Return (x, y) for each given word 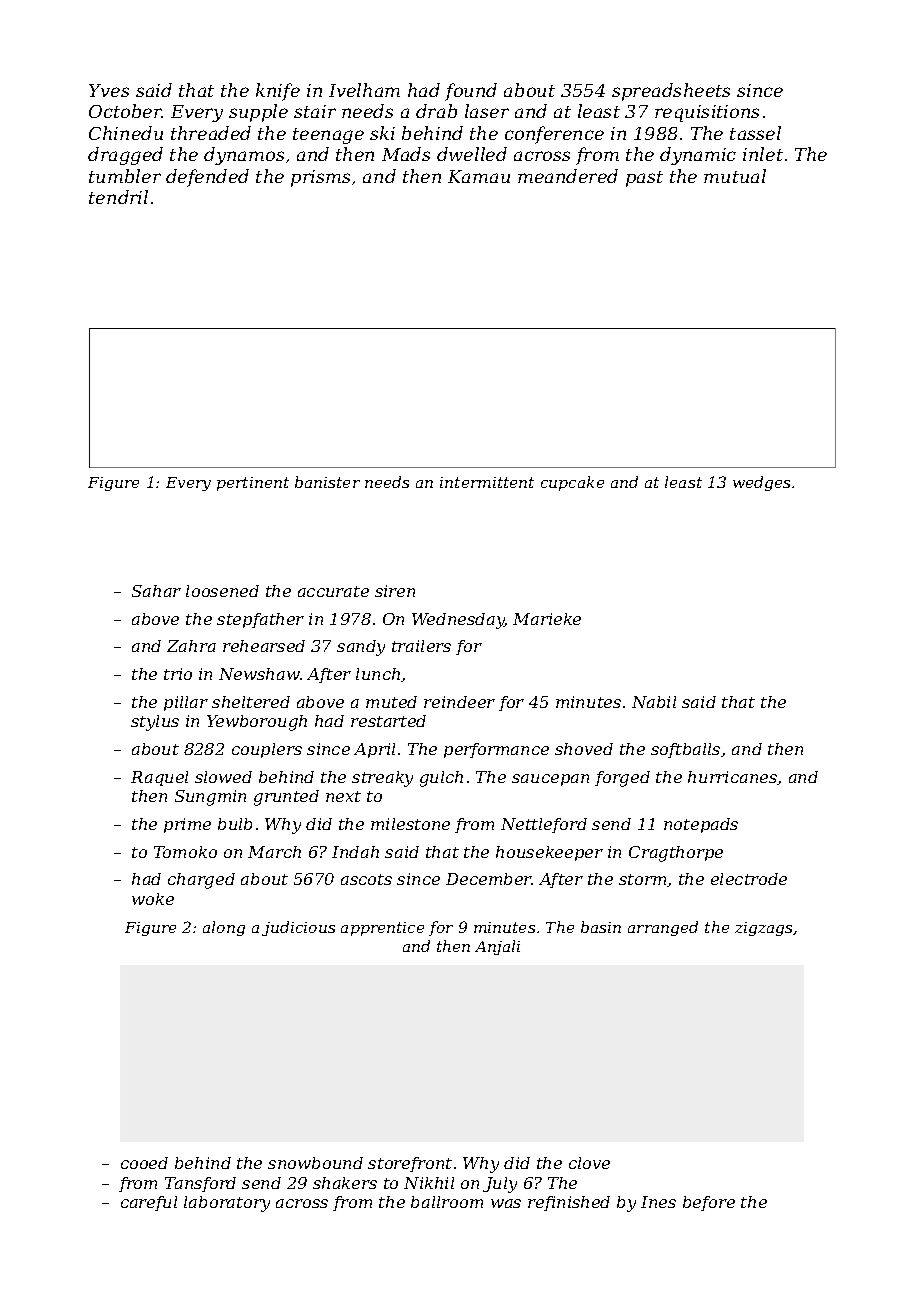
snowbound (315, 1163)
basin (601, 927)
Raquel (159, 778)
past (644, 179)
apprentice (382, 929)
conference (554, 135)
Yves (109, 90)
